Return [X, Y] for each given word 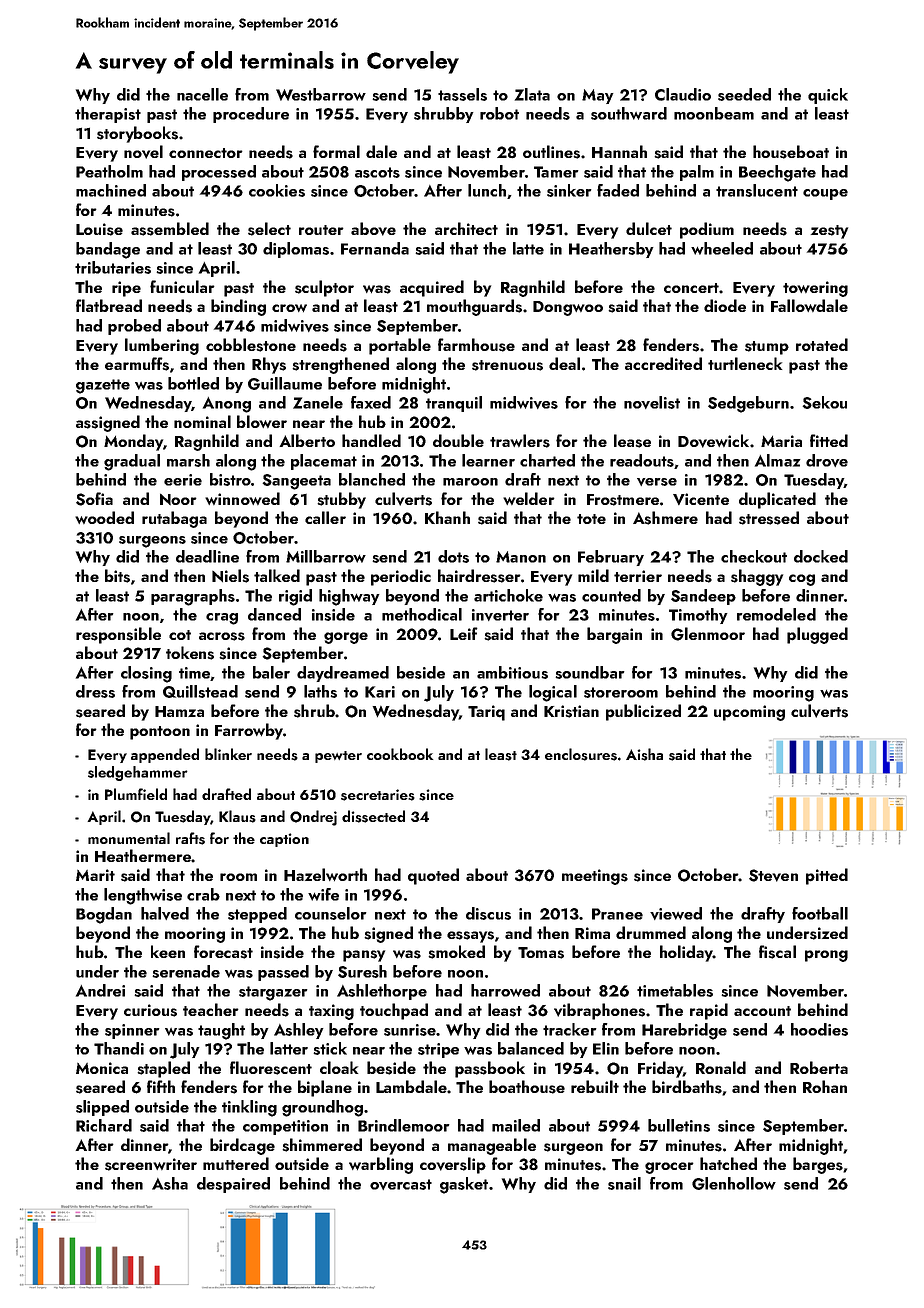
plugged [817, 635]
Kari [380, 692]
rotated [822, 344]
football [820, 913]
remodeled [776, 614]
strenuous [507, 365]
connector [206, 153]
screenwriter [151, 1164]
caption [284, 840]
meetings [595, 877]
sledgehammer [138, 773]
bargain [614, 635]
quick [828, 96]
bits [117, 576]
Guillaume [285, 383]
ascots [377, 172]
